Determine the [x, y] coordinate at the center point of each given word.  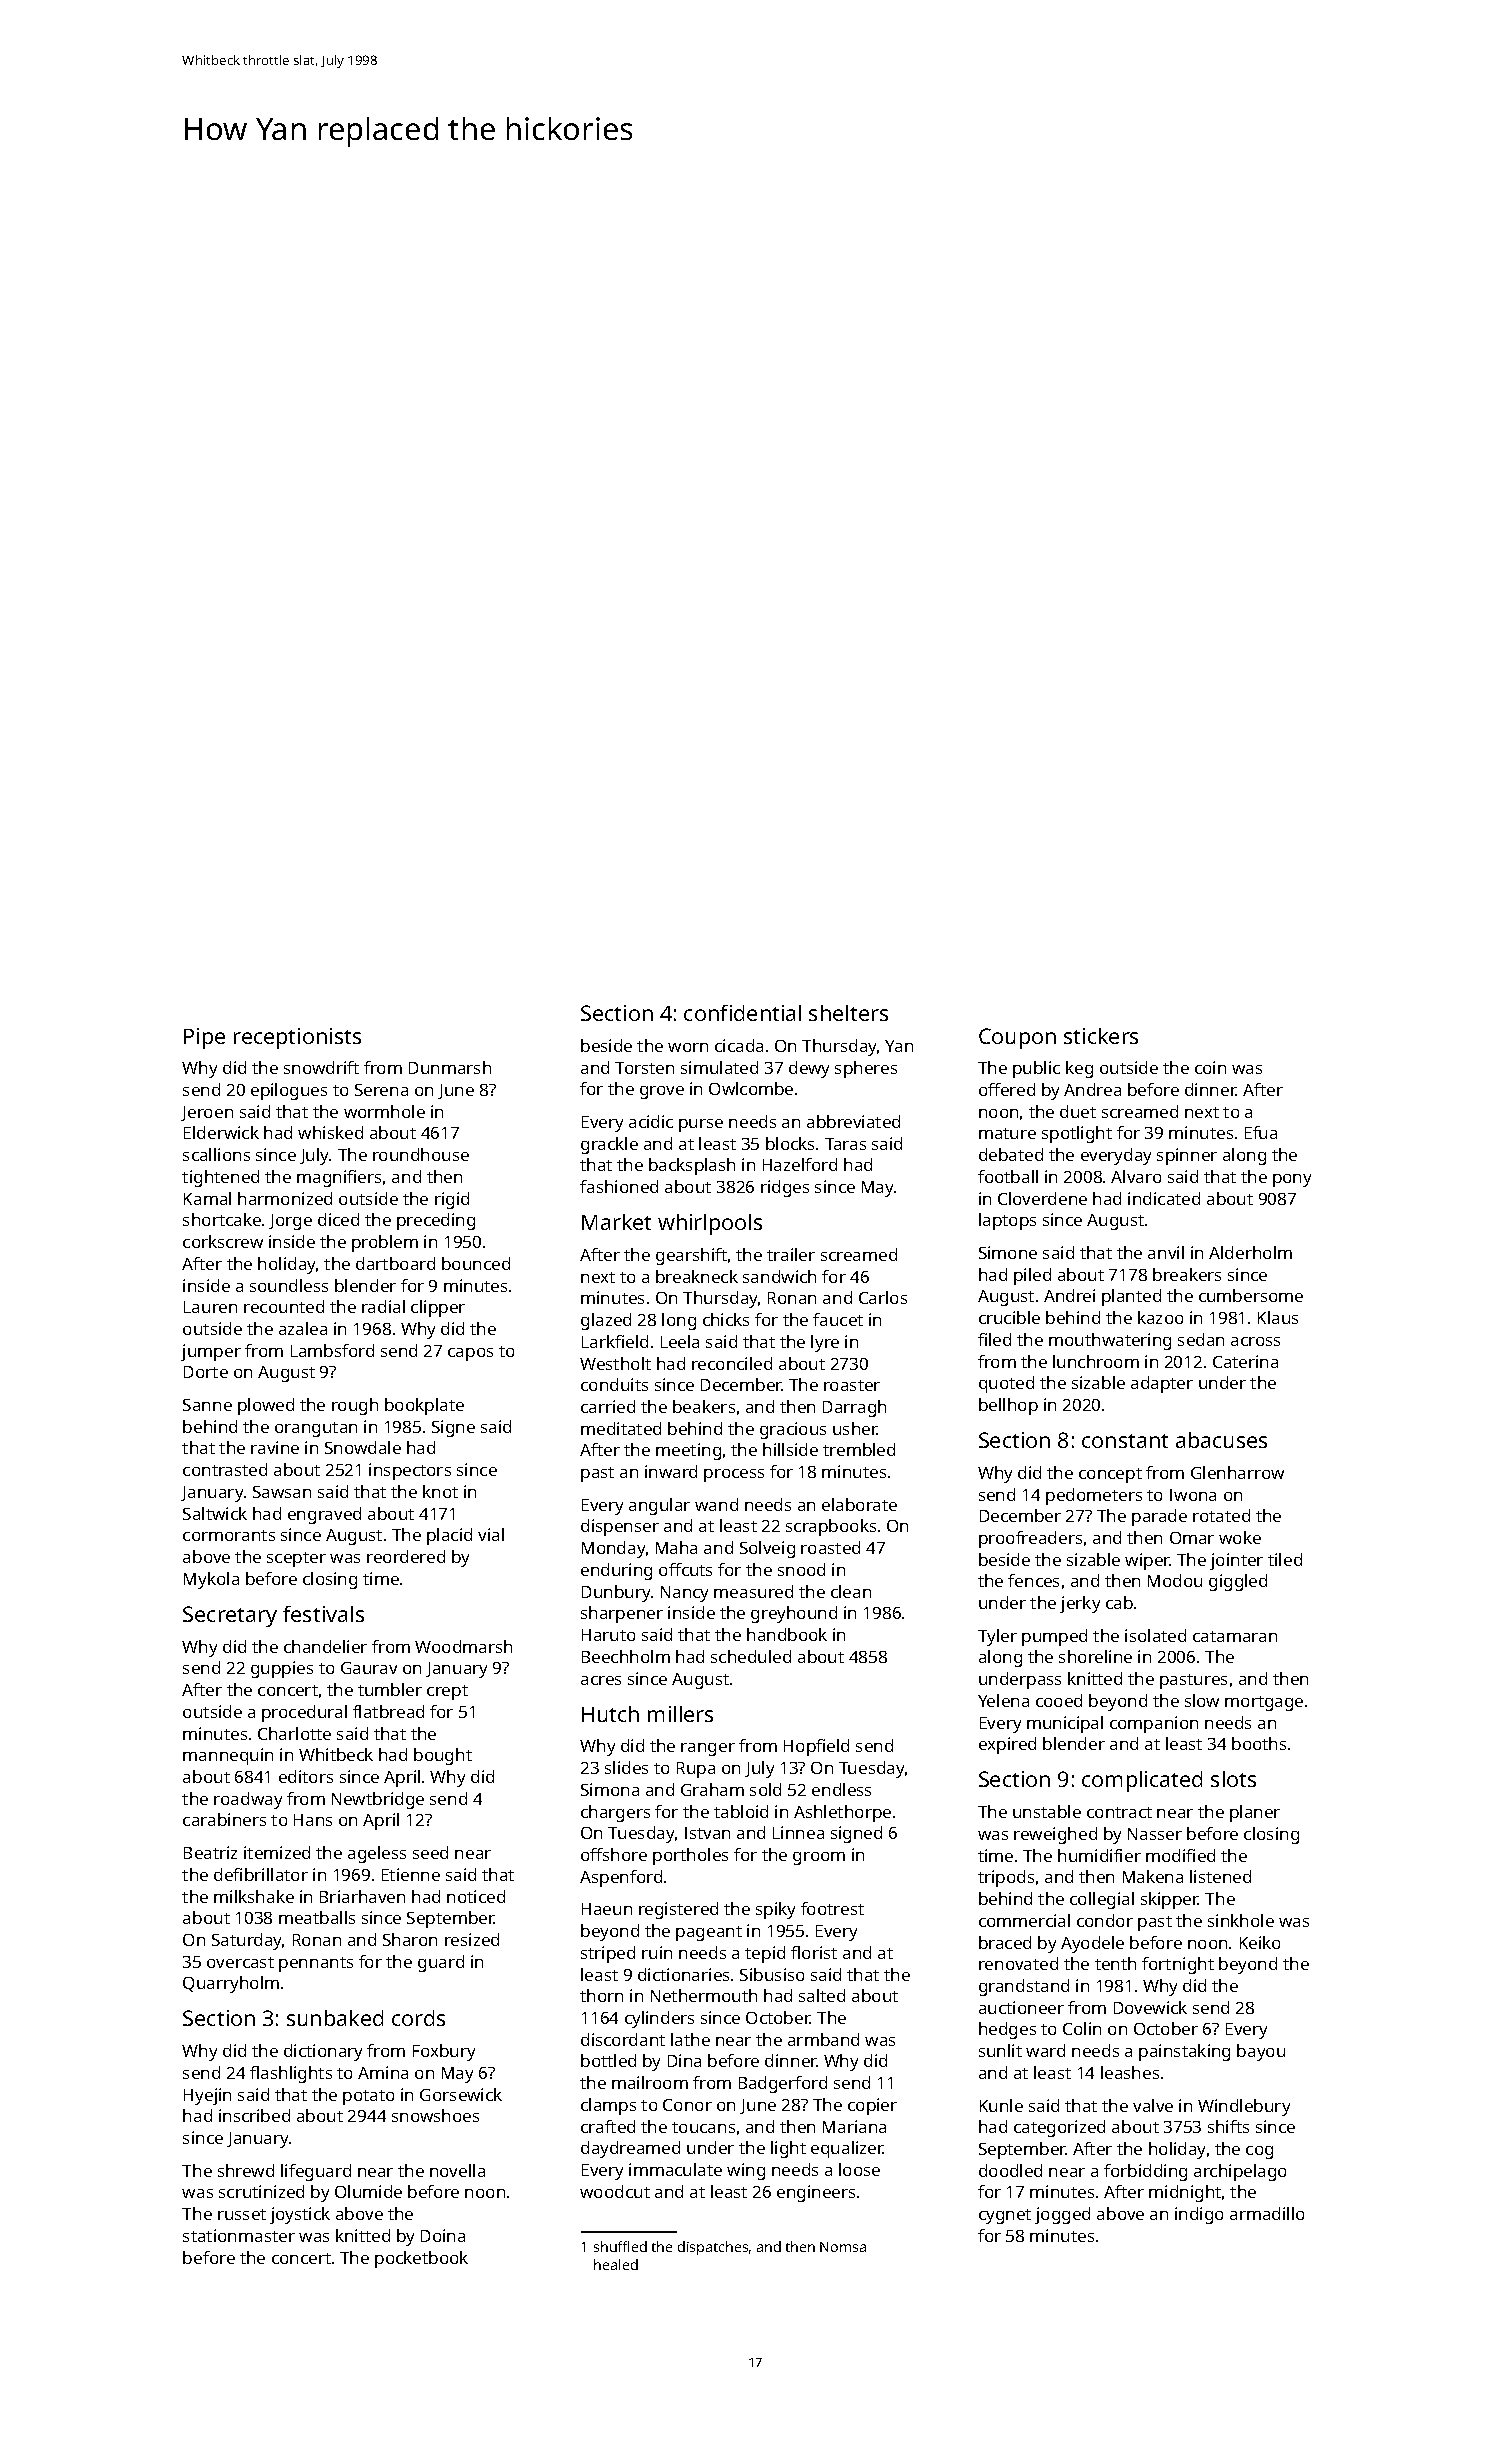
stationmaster [239, 2235]
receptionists [297, 1038]
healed [616, 2264]
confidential [742, 1013]
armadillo [1267, 2213]
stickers [1101, 1036]
